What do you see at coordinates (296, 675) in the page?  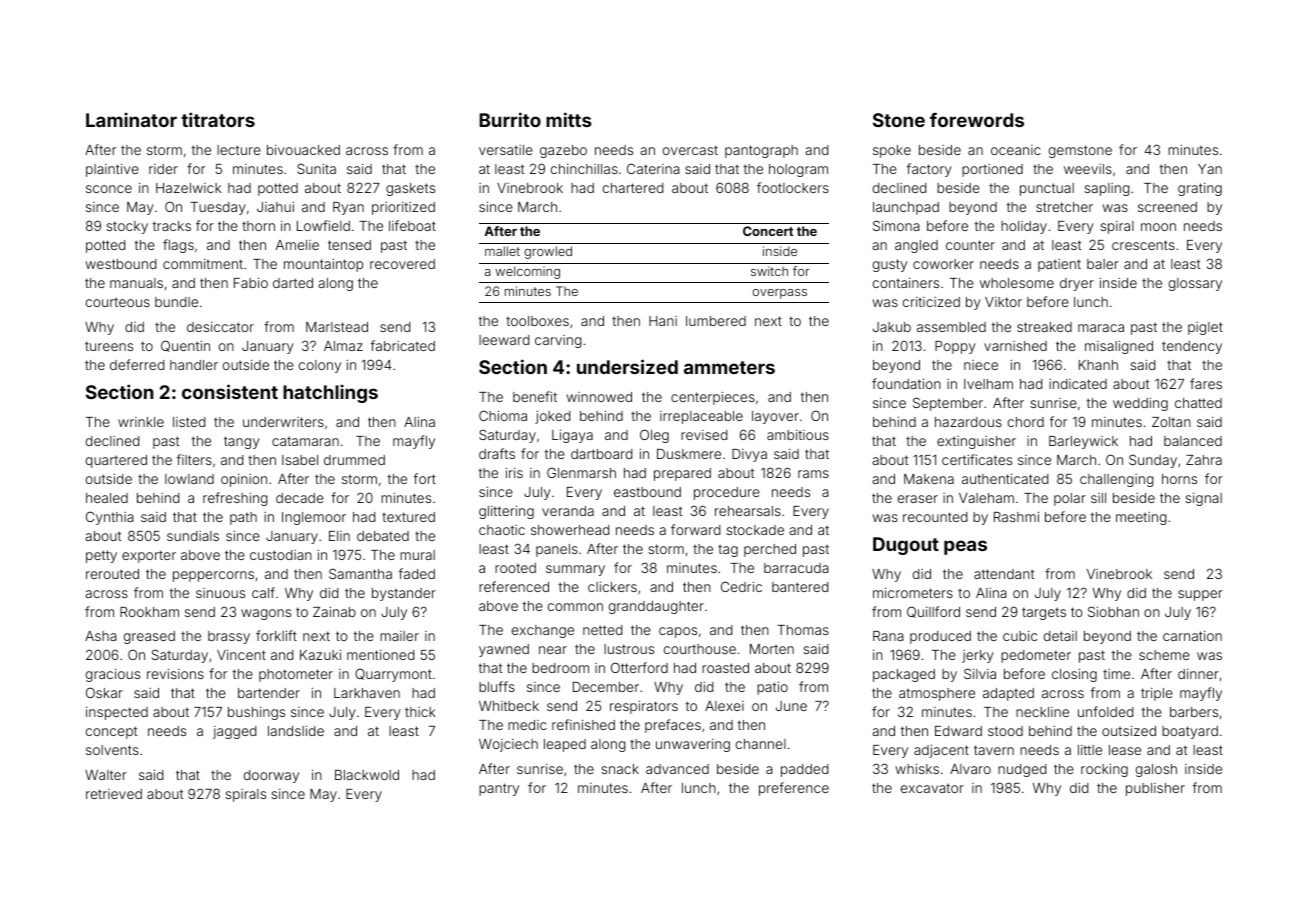 I see `photometer` at bounding box center [296, 675].
